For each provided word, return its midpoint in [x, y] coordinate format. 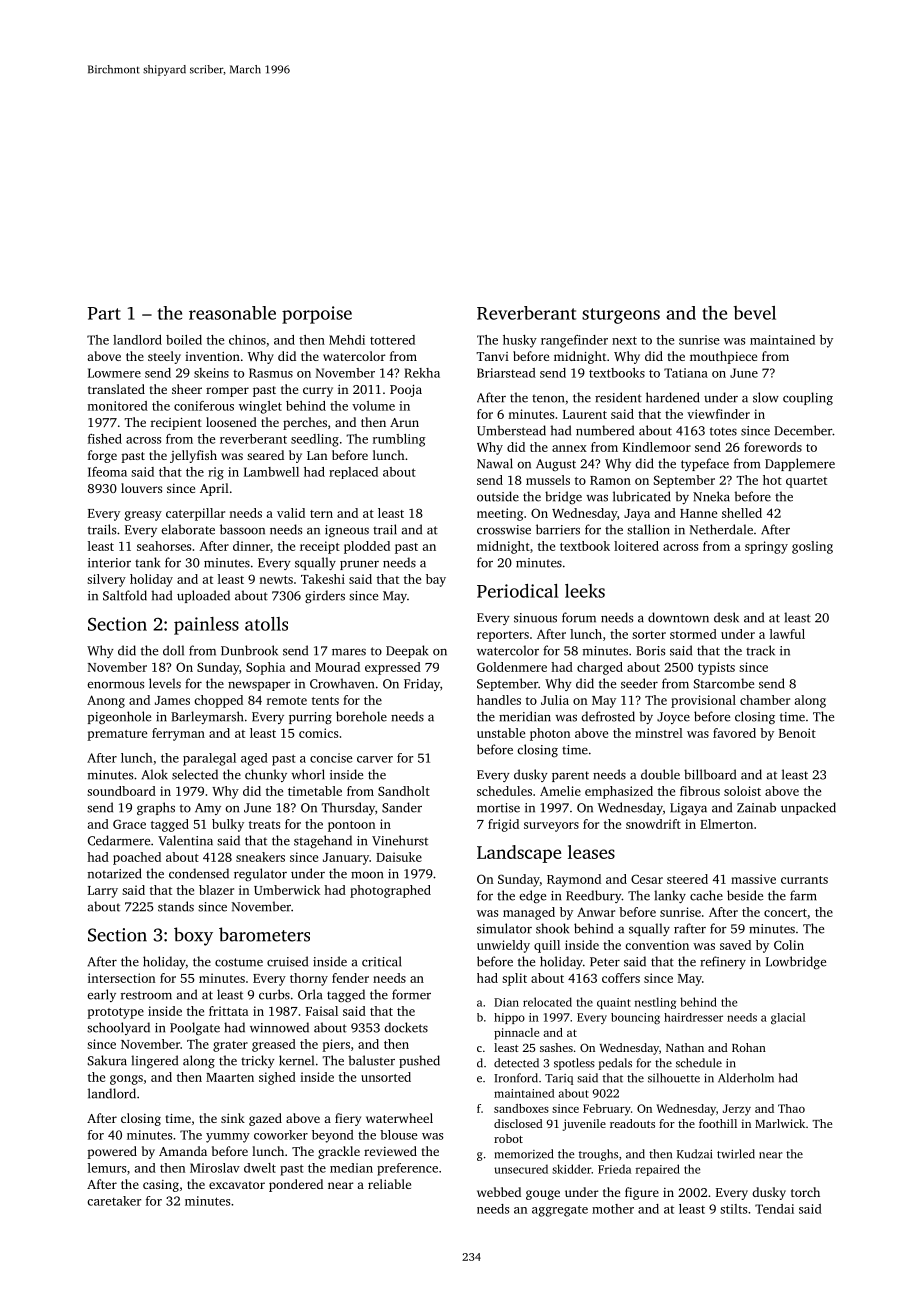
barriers [558, 529]
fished [105, 439]
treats [264, 825]
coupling [808, 398]
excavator [237, 1185]
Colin [789, 945]
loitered [636, 546]
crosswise [504, 530]
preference [407, 1169]
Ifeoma [107, 472]
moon [367, 875]
